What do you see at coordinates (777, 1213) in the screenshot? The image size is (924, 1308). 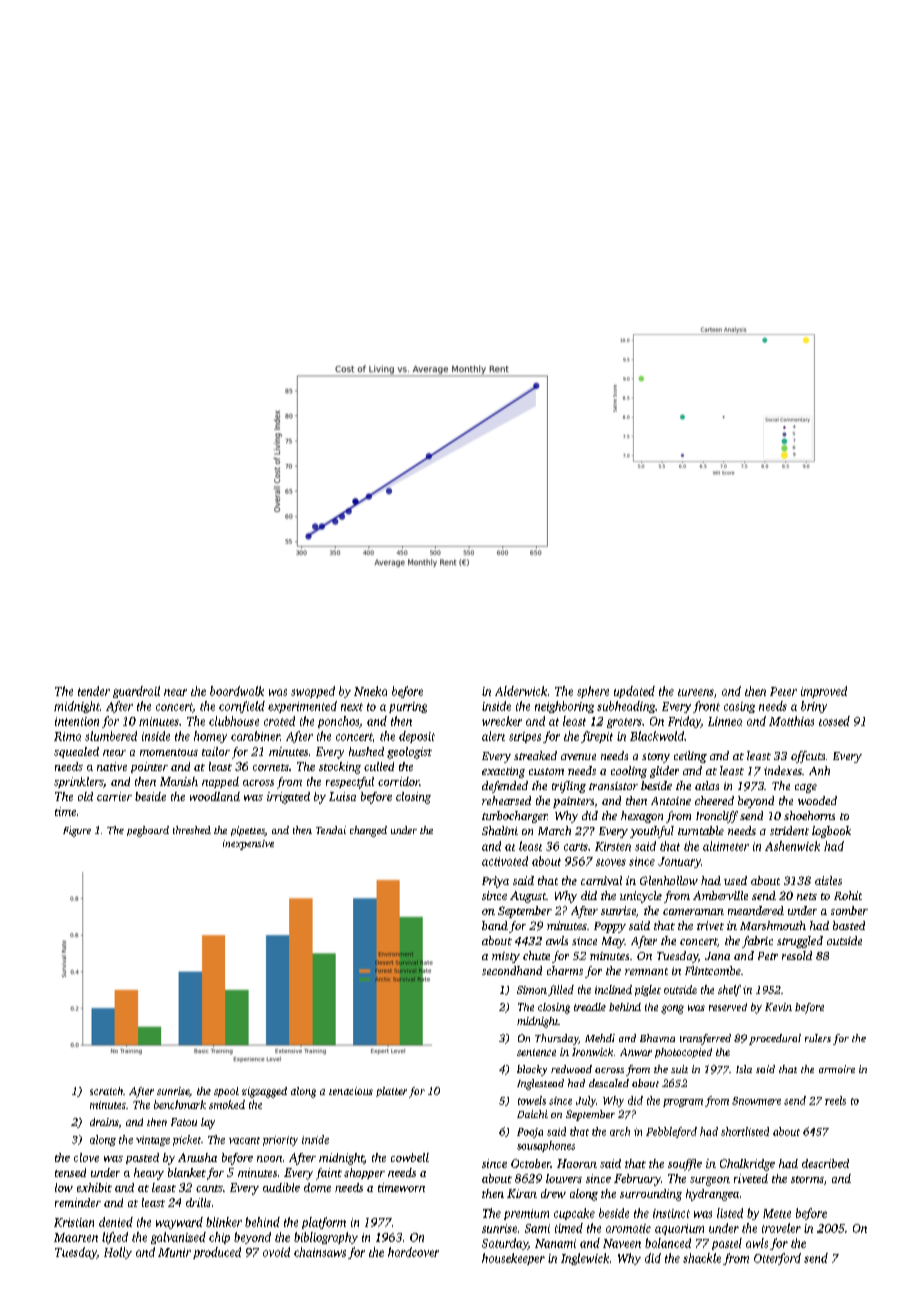 I see `Mette` at bounding box center [777, 1213].
